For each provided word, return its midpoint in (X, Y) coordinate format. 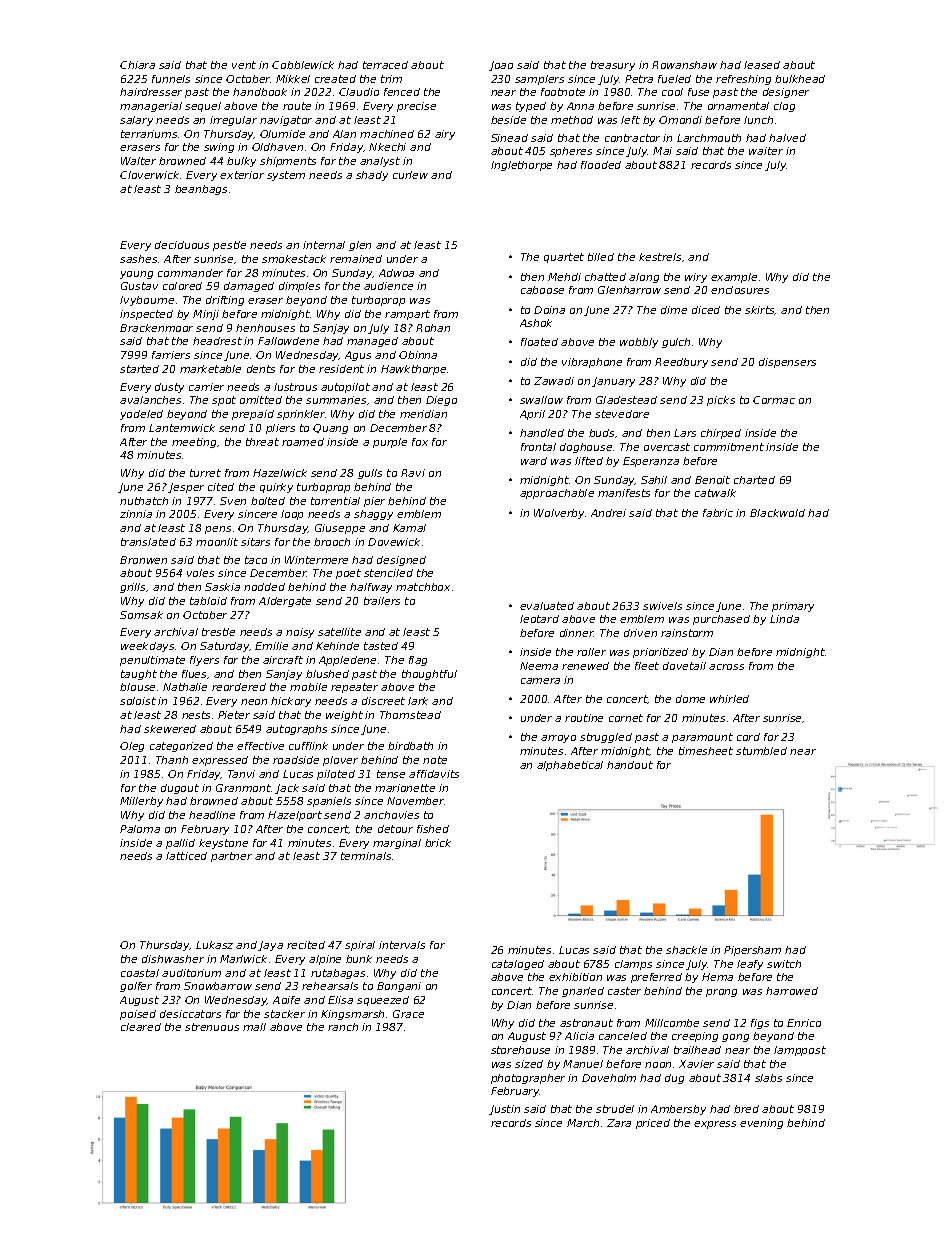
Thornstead (410, 715)
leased (762, 65)
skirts (760, 310)
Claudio (359, 92)
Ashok (536, 323)
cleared (141, 1027)
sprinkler (301, 415)
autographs (296, 730)
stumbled (761, 751)
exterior (242, 175)
